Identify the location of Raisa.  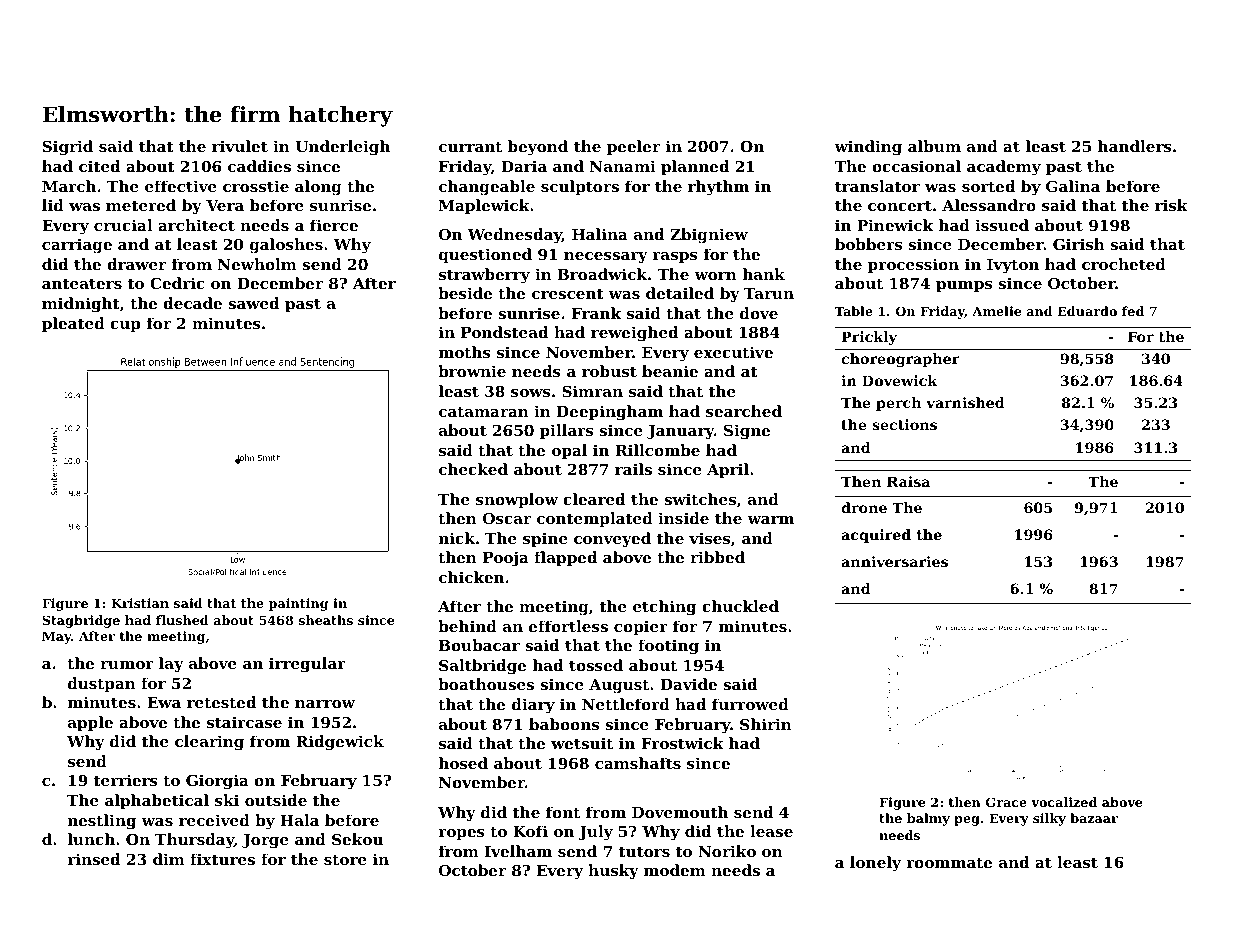
(908, 481).
